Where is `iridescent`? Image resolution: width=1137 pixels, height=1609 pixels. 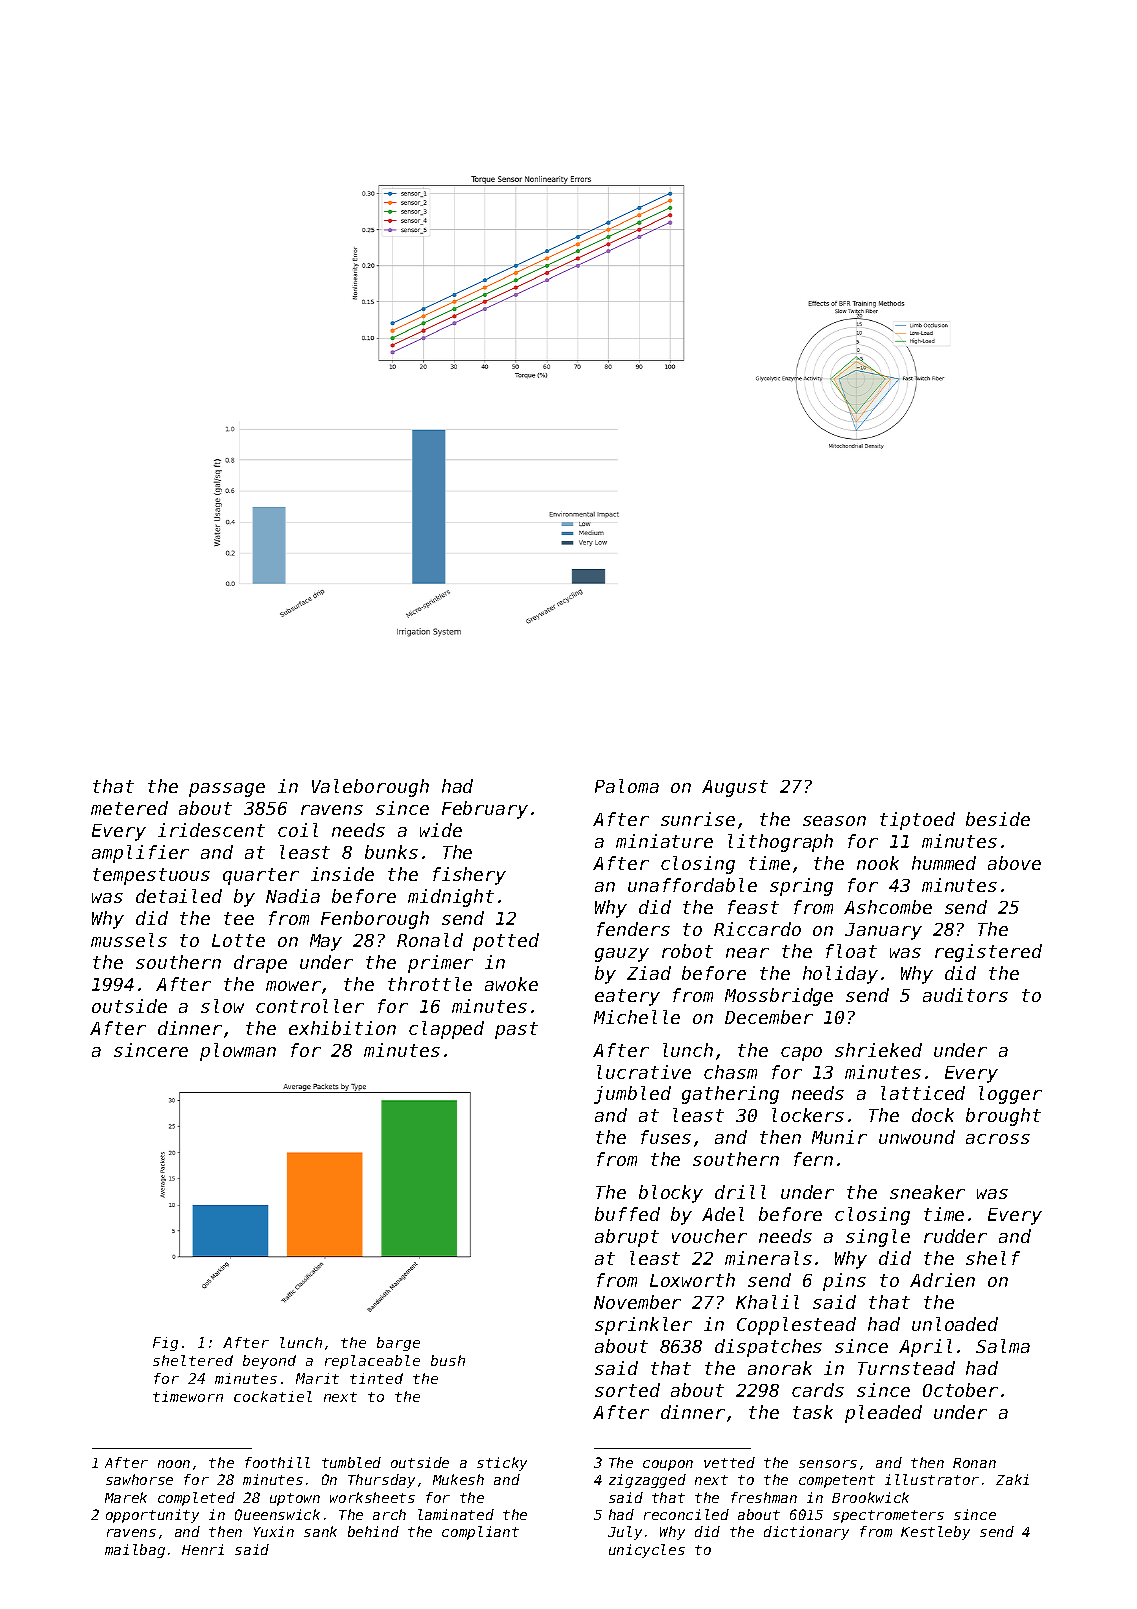 iridescent is located at coordinates (211, 830).
